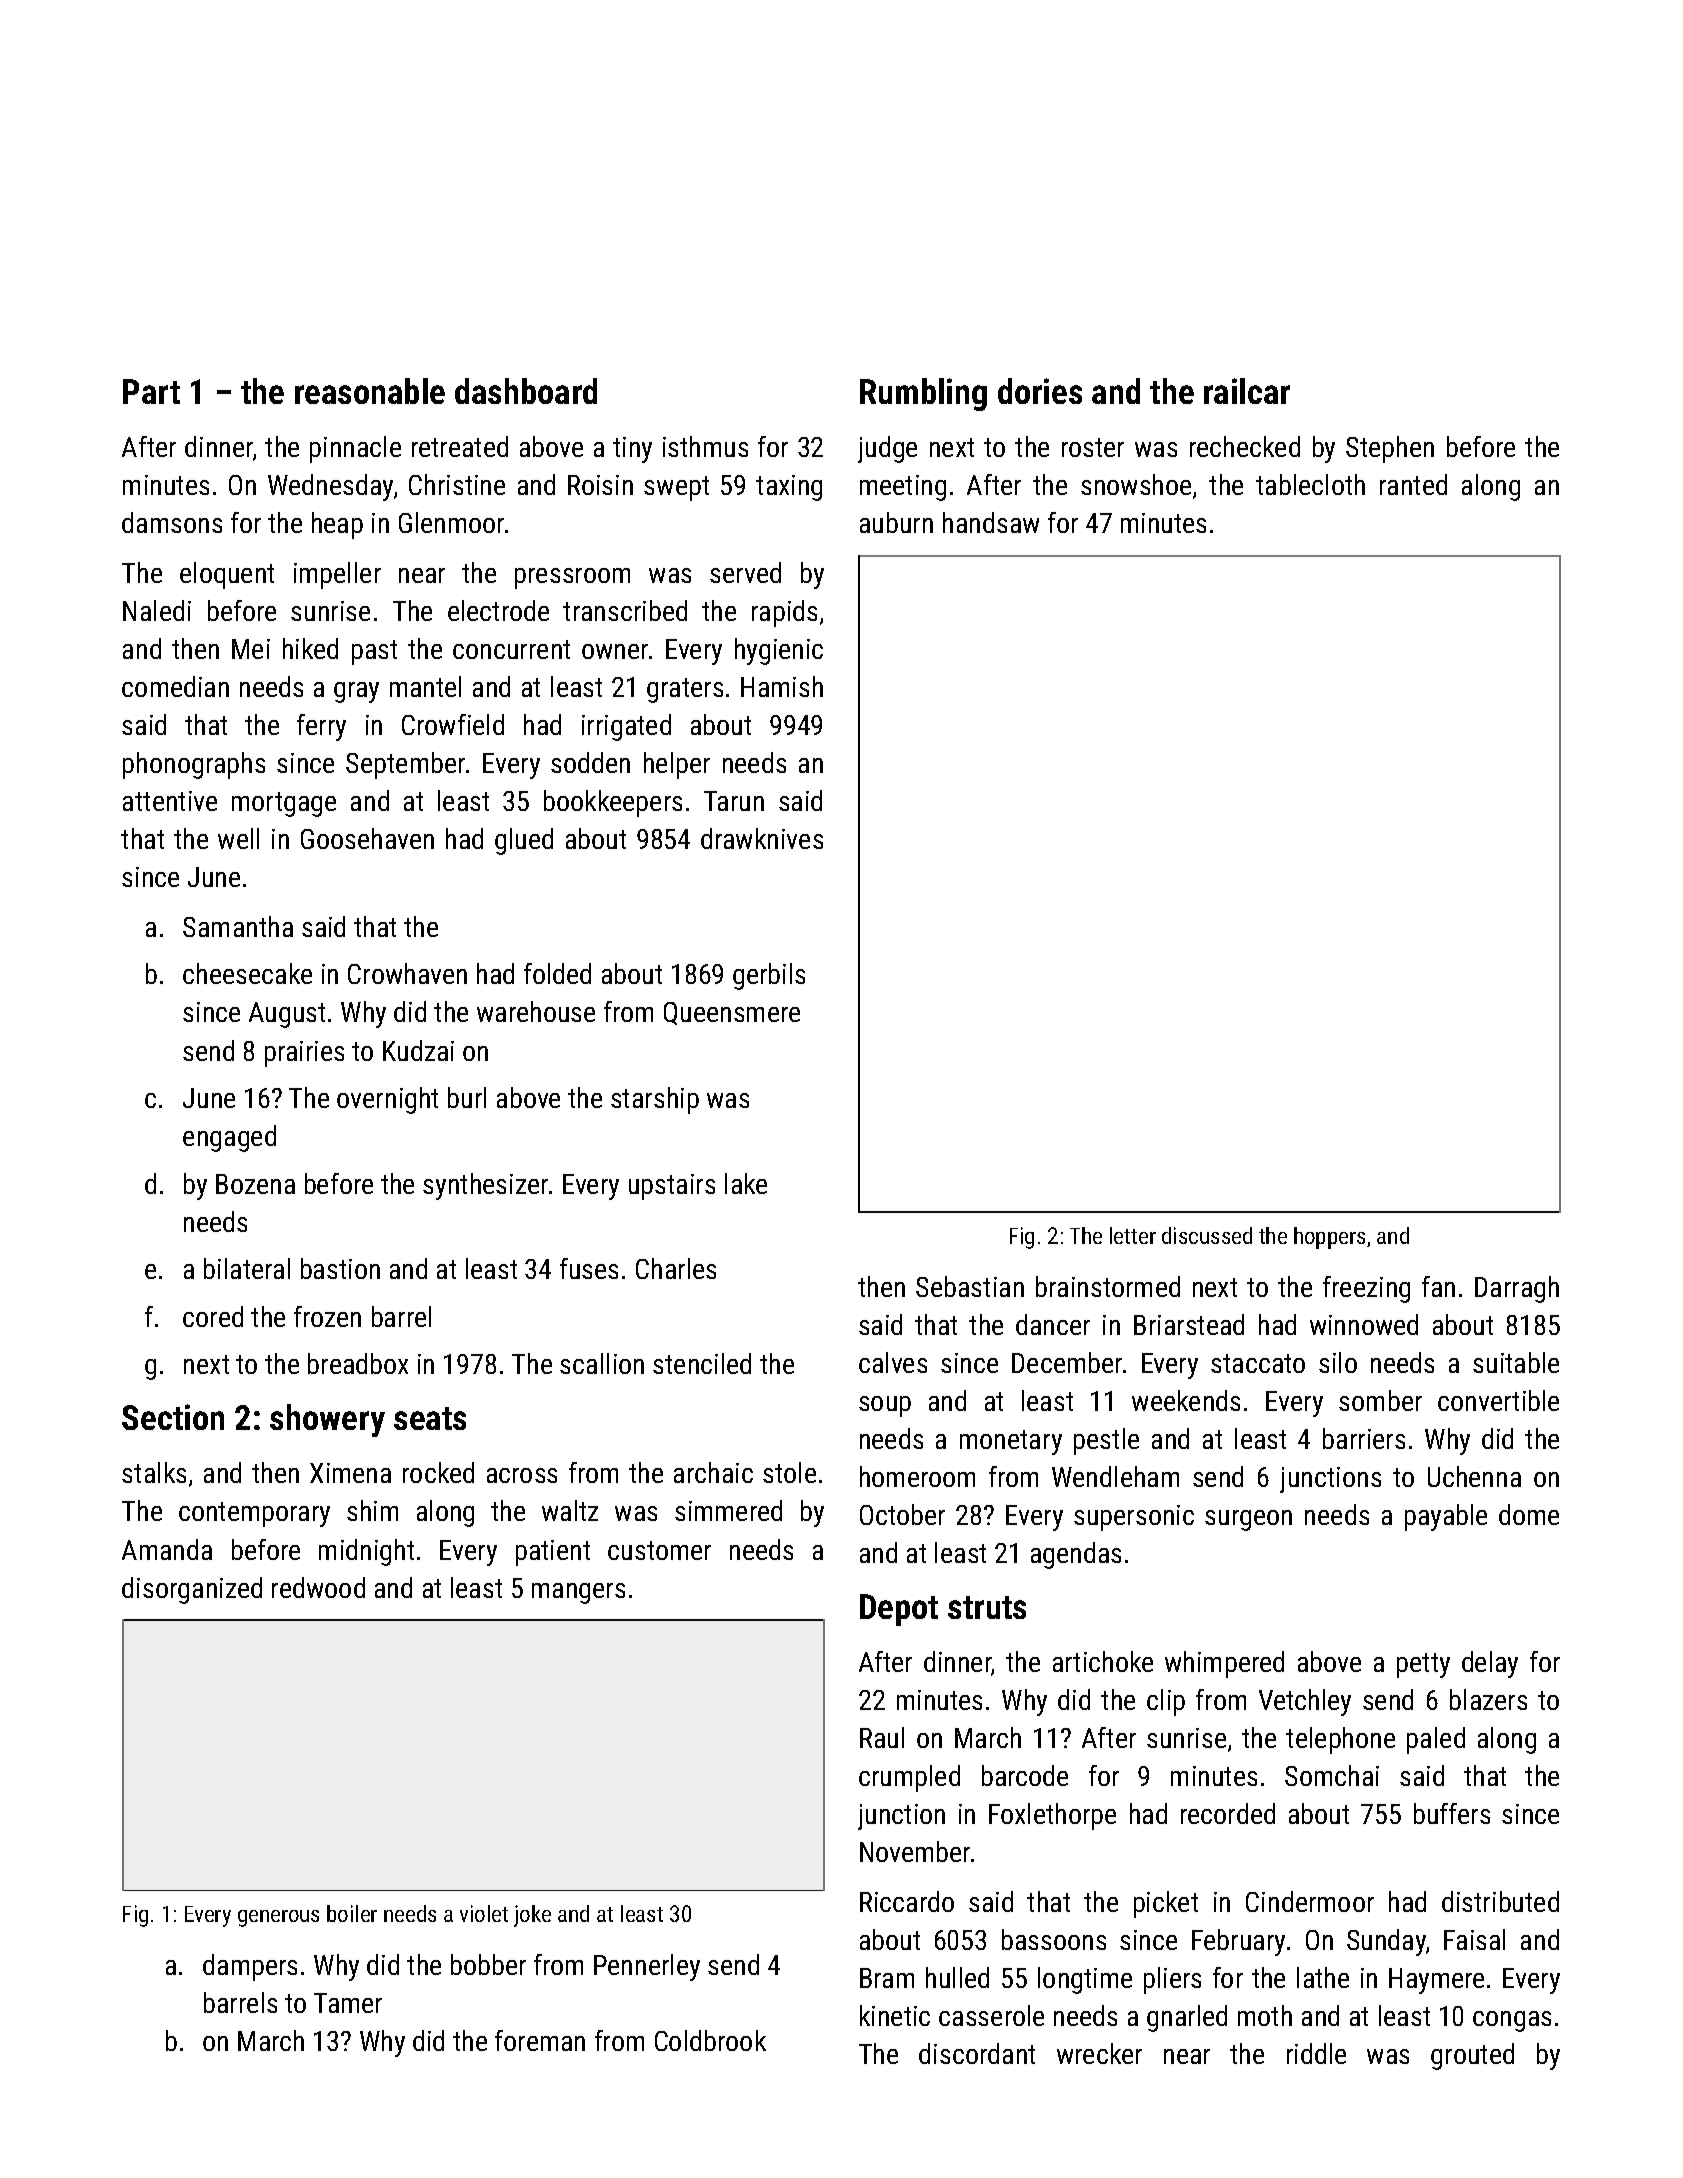 Image resolution: width=1683 pixels, height=2178 pixels. What do you see at coordinates (762, 838) in the screenshot?
I see `drawknives` at bounding box center [762, 838].
